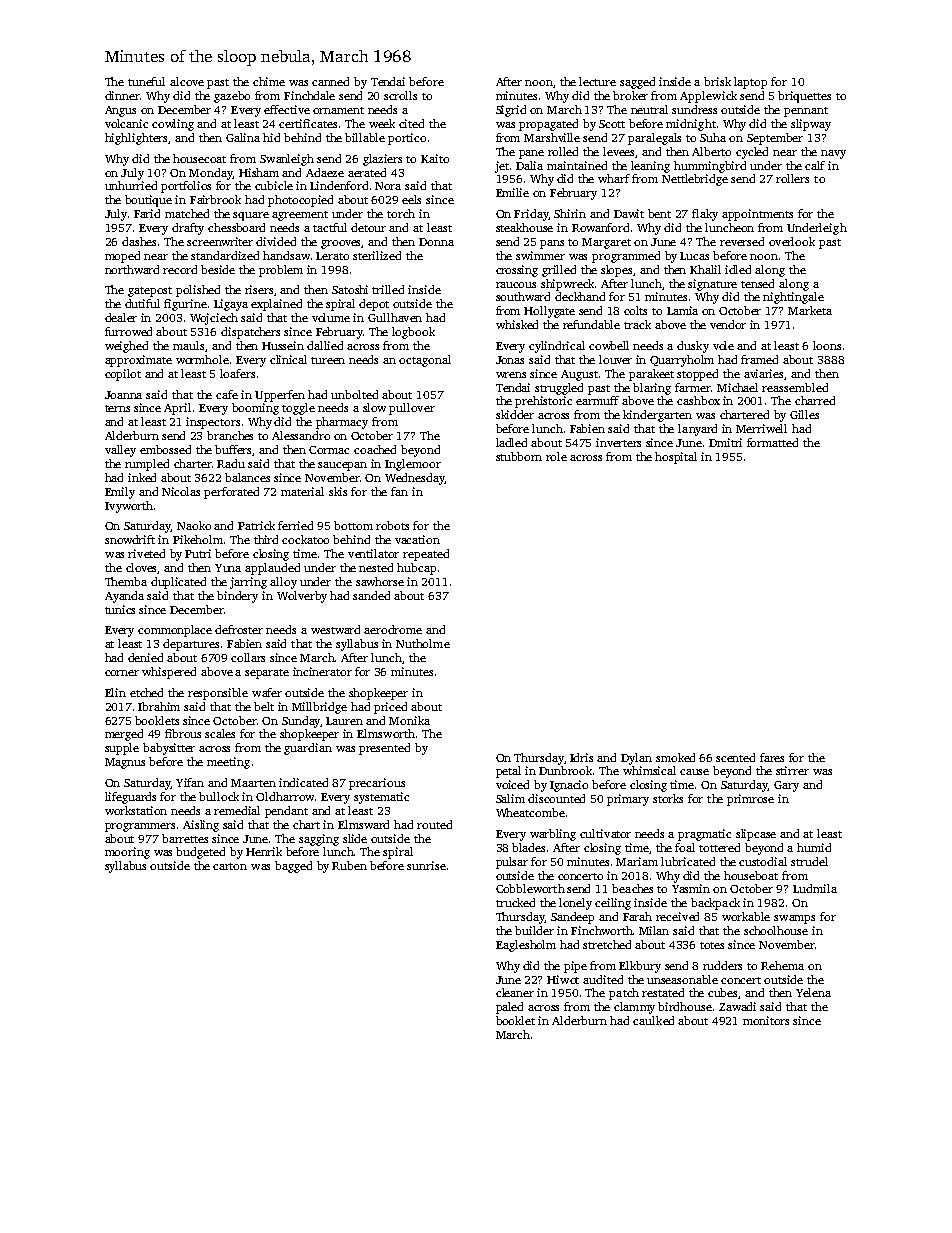 This screenshot has height=1233, width=952. I want to click on caulked, so click(653, 1020).
